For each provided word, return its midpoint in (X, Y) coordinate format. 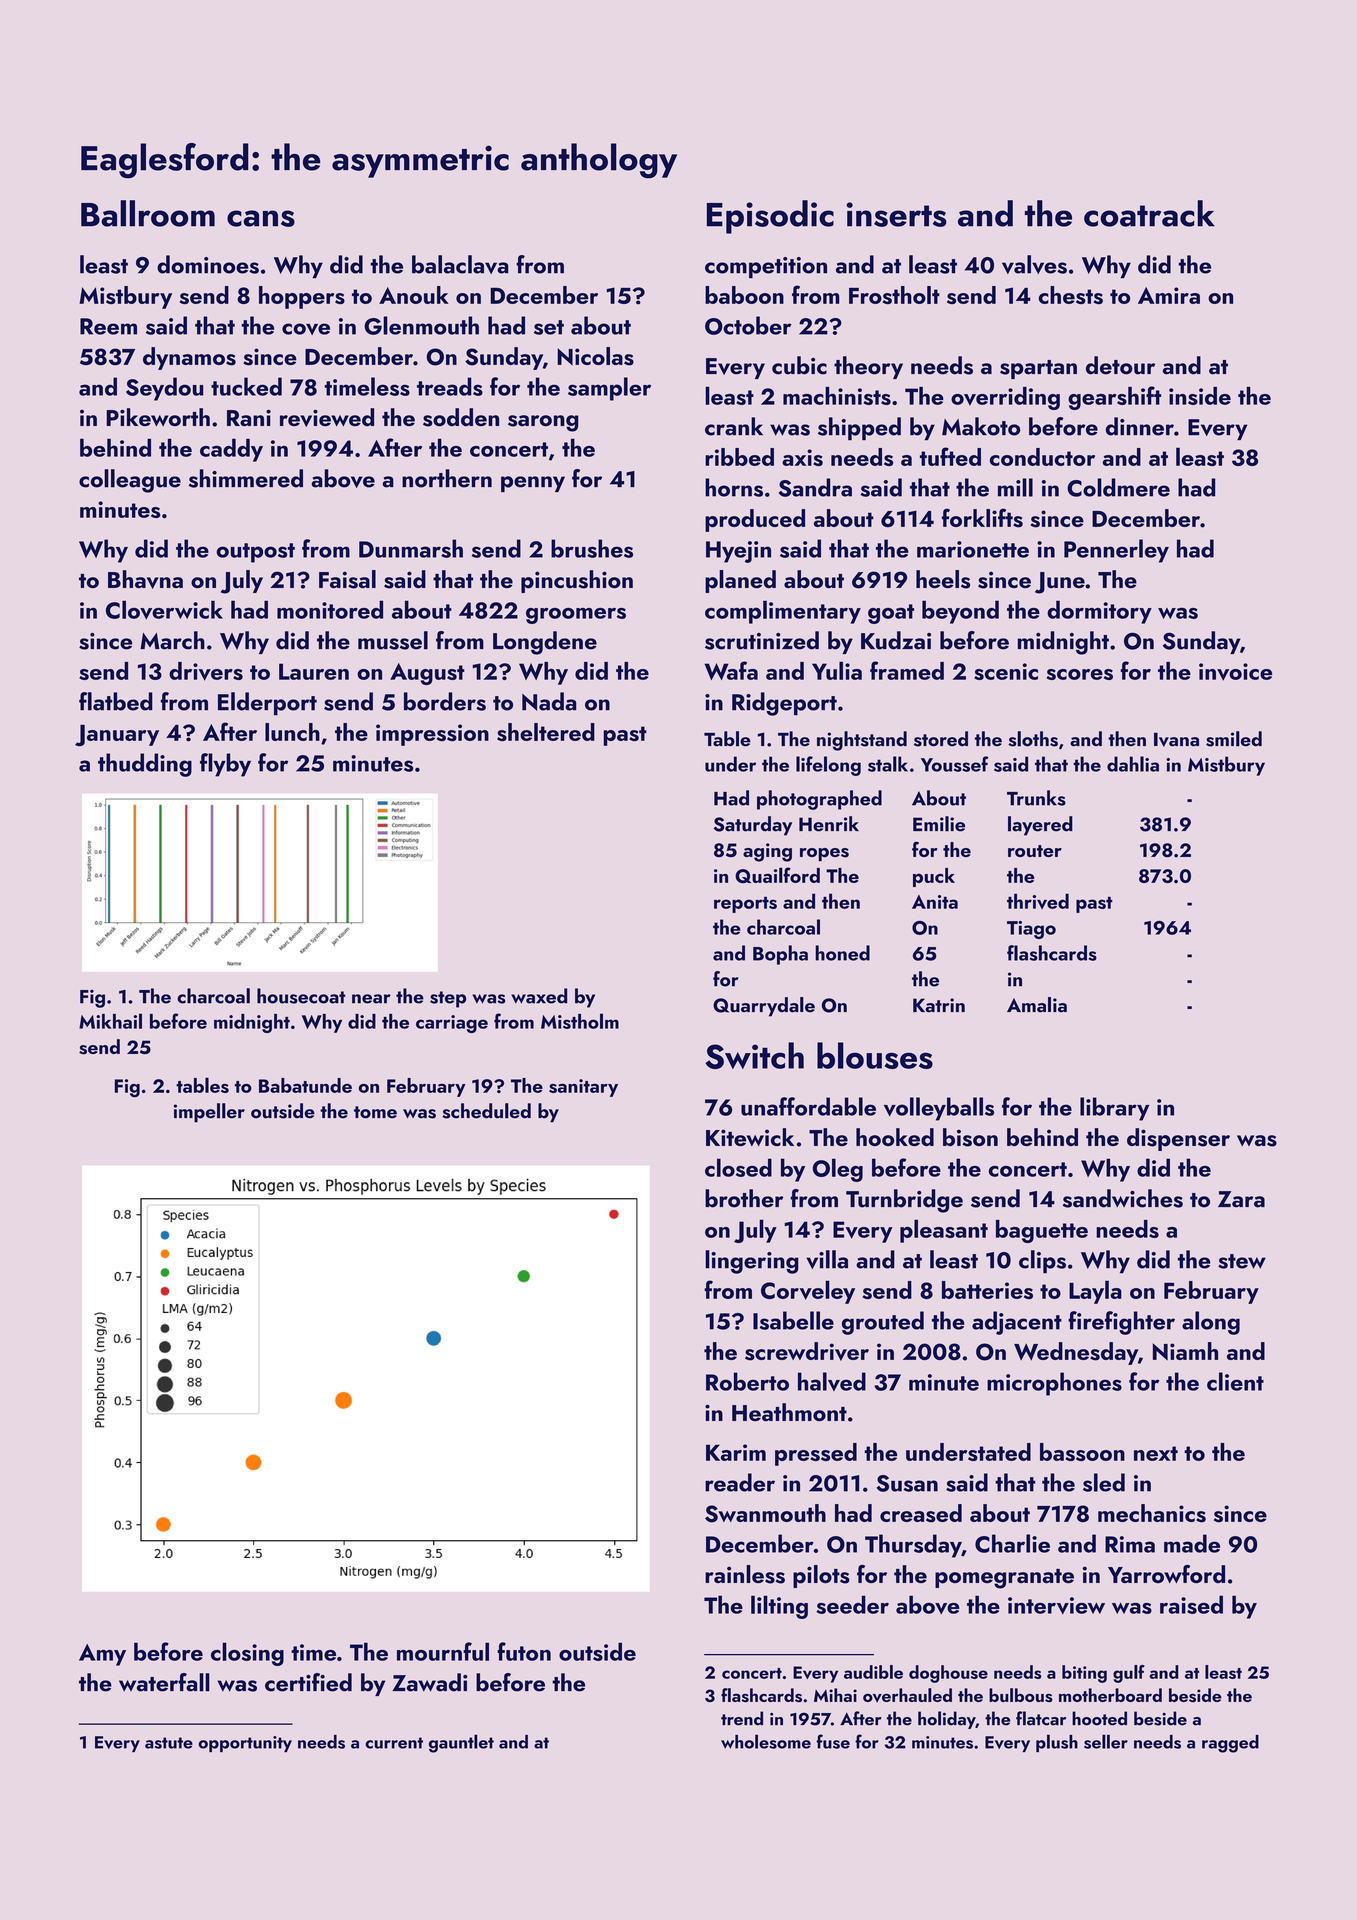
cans (261, 218)
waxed (539, 996)
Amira (1169, 295)
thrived (1038, 901)
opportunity (245, 1744)
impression (432, 735)
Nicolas (595, 356)
